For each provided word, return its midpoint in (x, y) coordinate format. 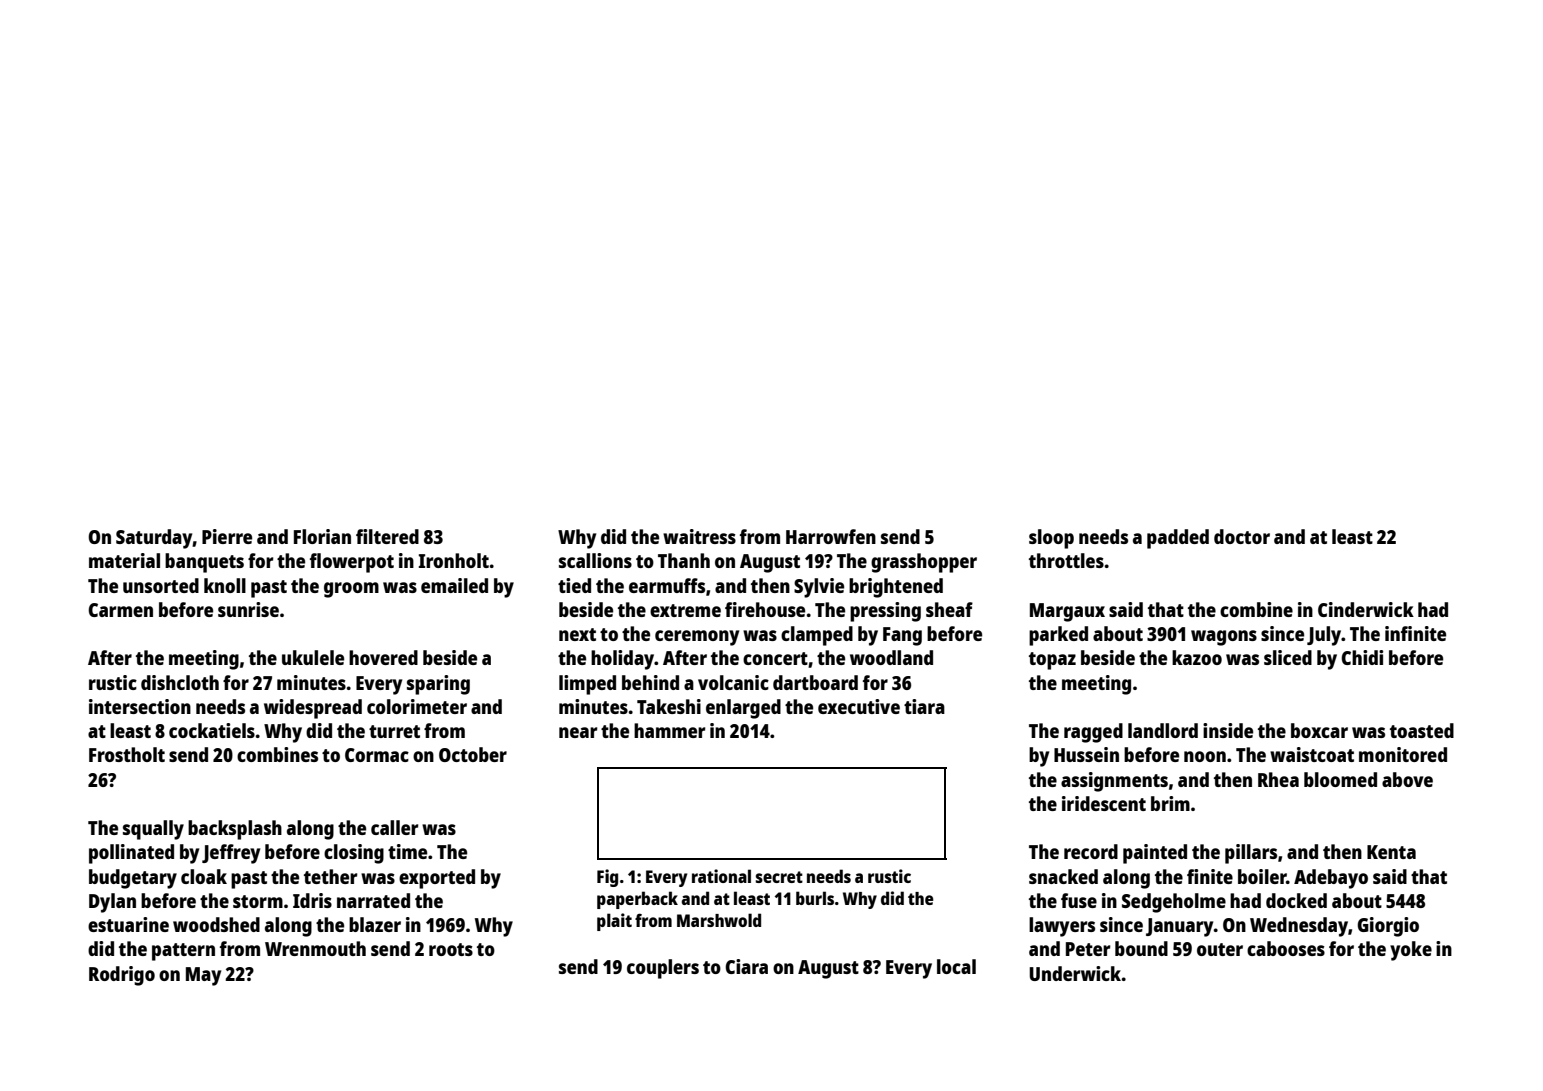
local (956, 966)
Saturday (154, 539)
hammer (670, 730)
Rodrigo (122, 976)
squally (153, 830)
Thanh (684, 560)
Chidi (1362, 657)
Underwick (1075, 973)
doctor (1242, 536)
